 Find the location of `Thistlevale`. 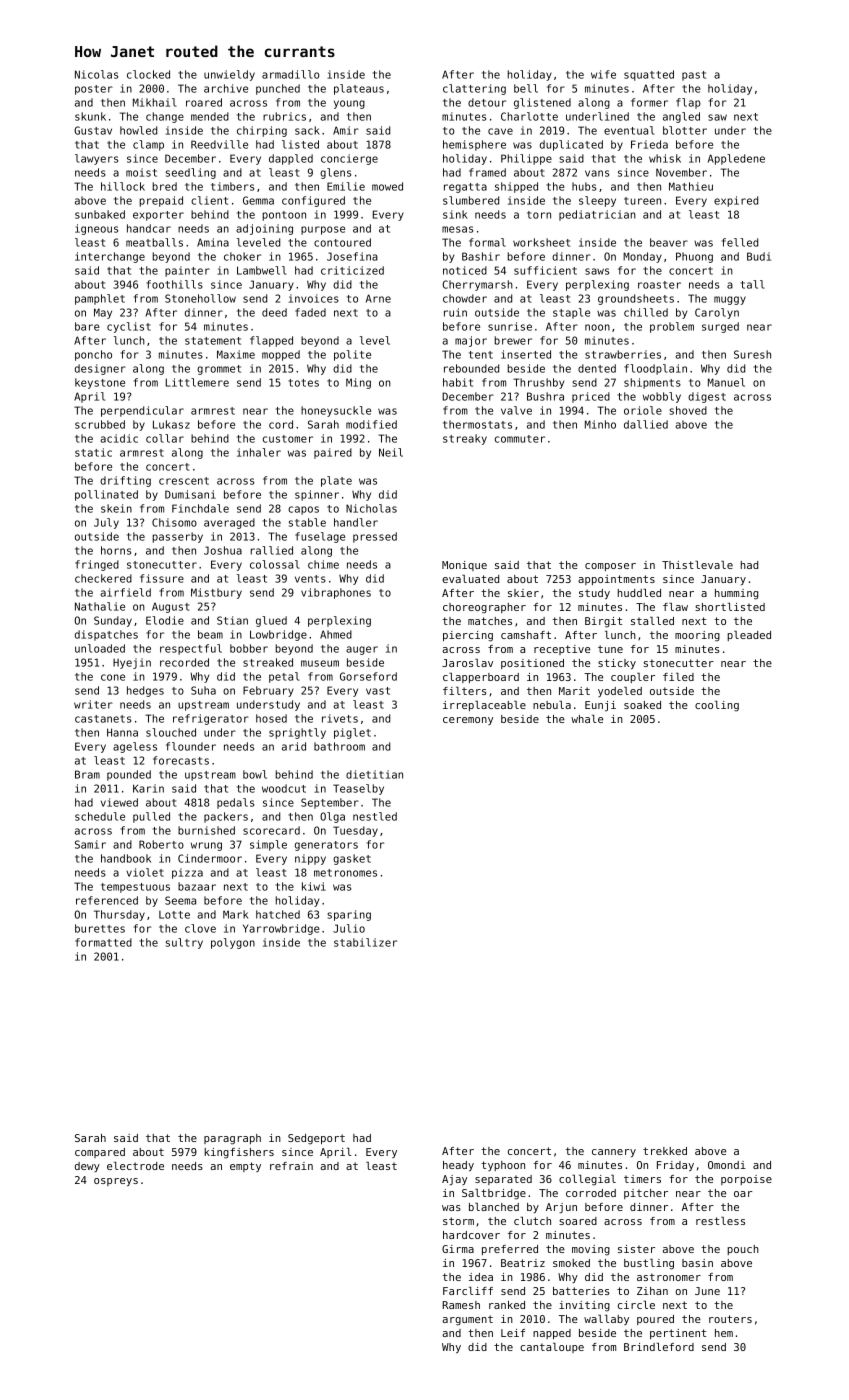

Thistlevale is located at coordinates (697, 565).
